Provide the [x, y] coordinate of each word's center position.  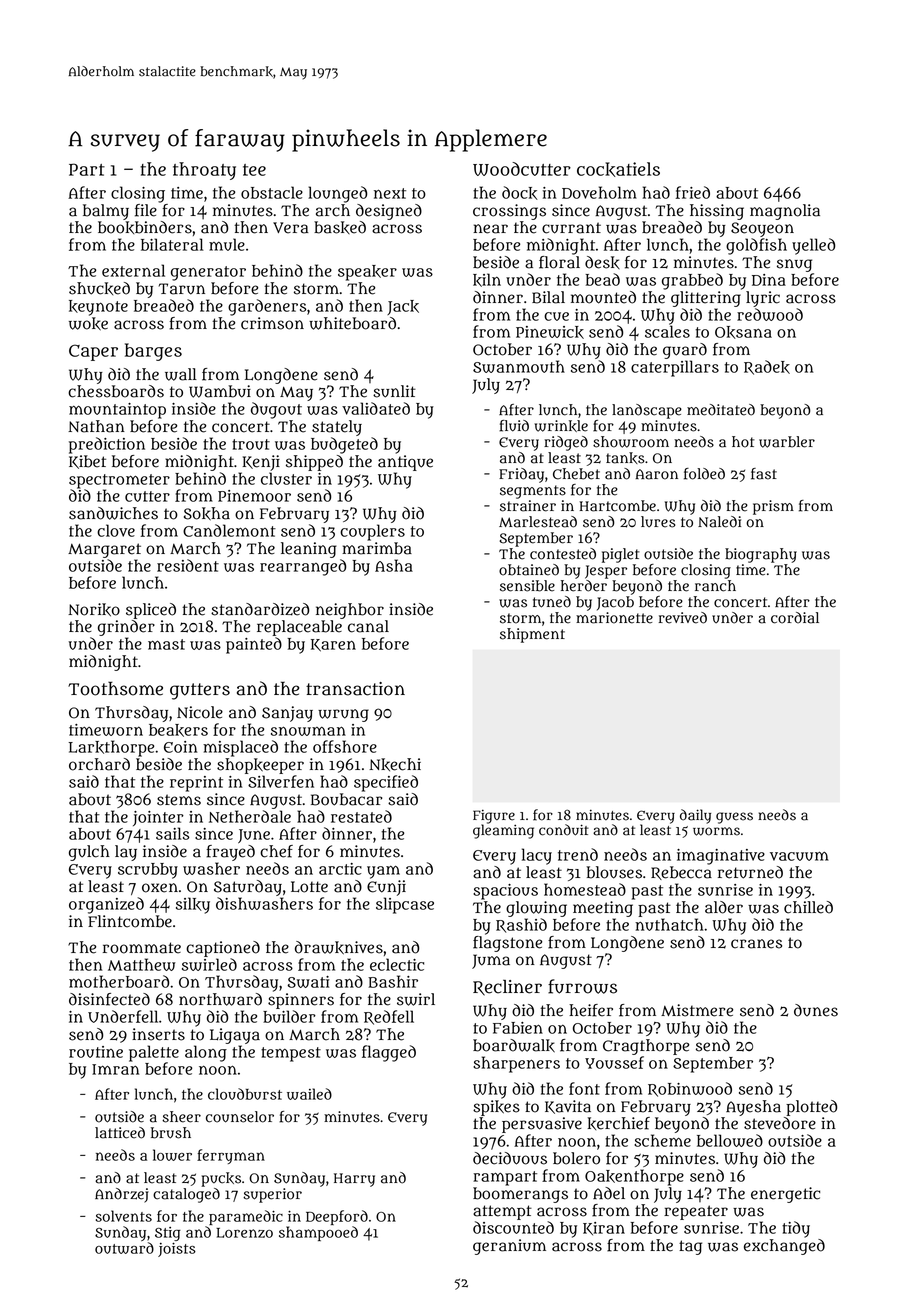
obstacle [272, 192]
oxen [160, 888]
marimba [377, 548]
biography [761, 555]
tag [690, 1247]
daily [695, 816]
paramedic [246, 1217]
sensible [527, 586]
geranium [509, 1247]
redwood [770, 314]
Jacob [615, 603]
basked [340, 227]
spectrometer [119, 481]
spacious [505, 892]
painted [254, 645]
